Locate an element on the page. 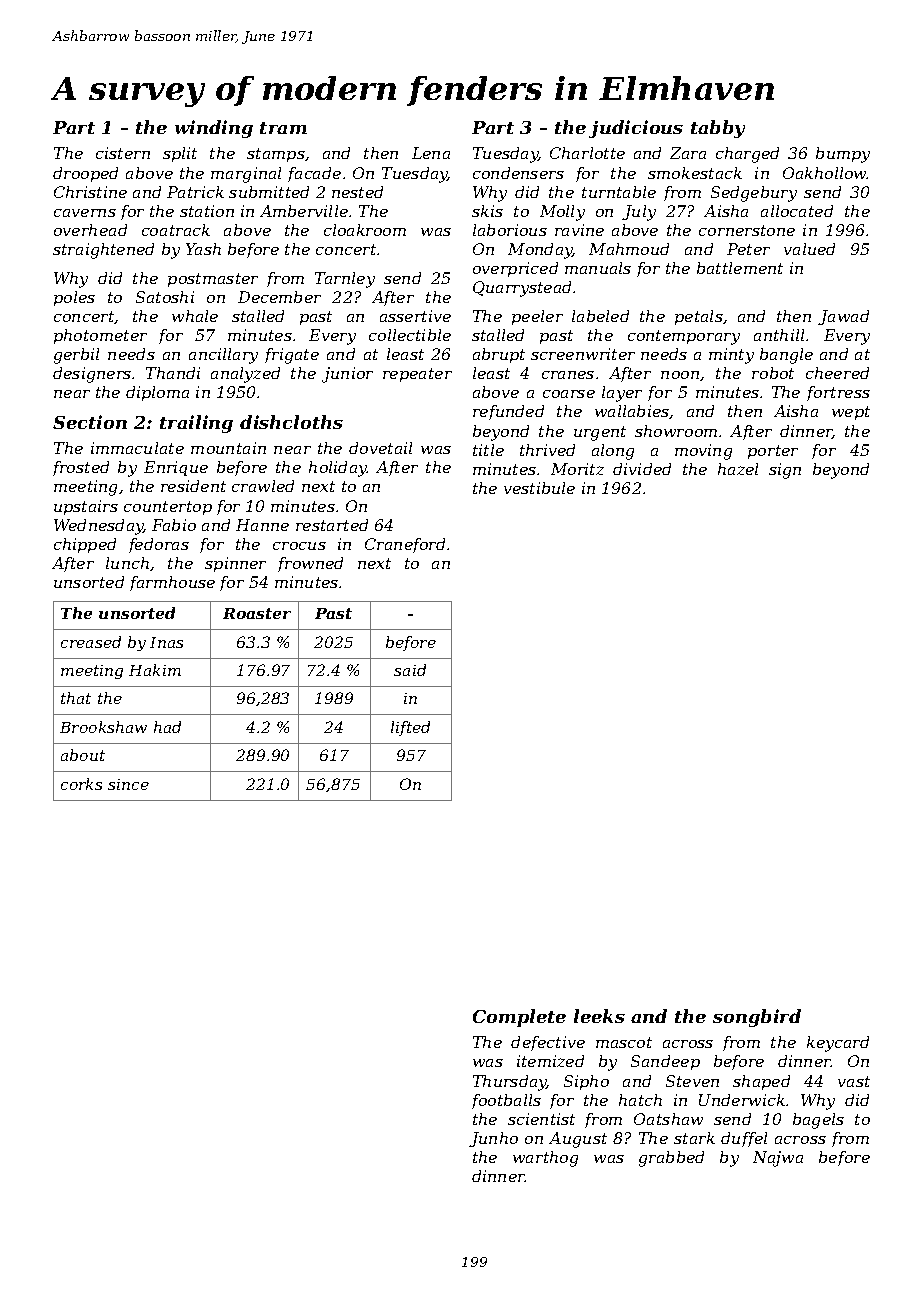  Junho is located at coordinates (493, 1139).
